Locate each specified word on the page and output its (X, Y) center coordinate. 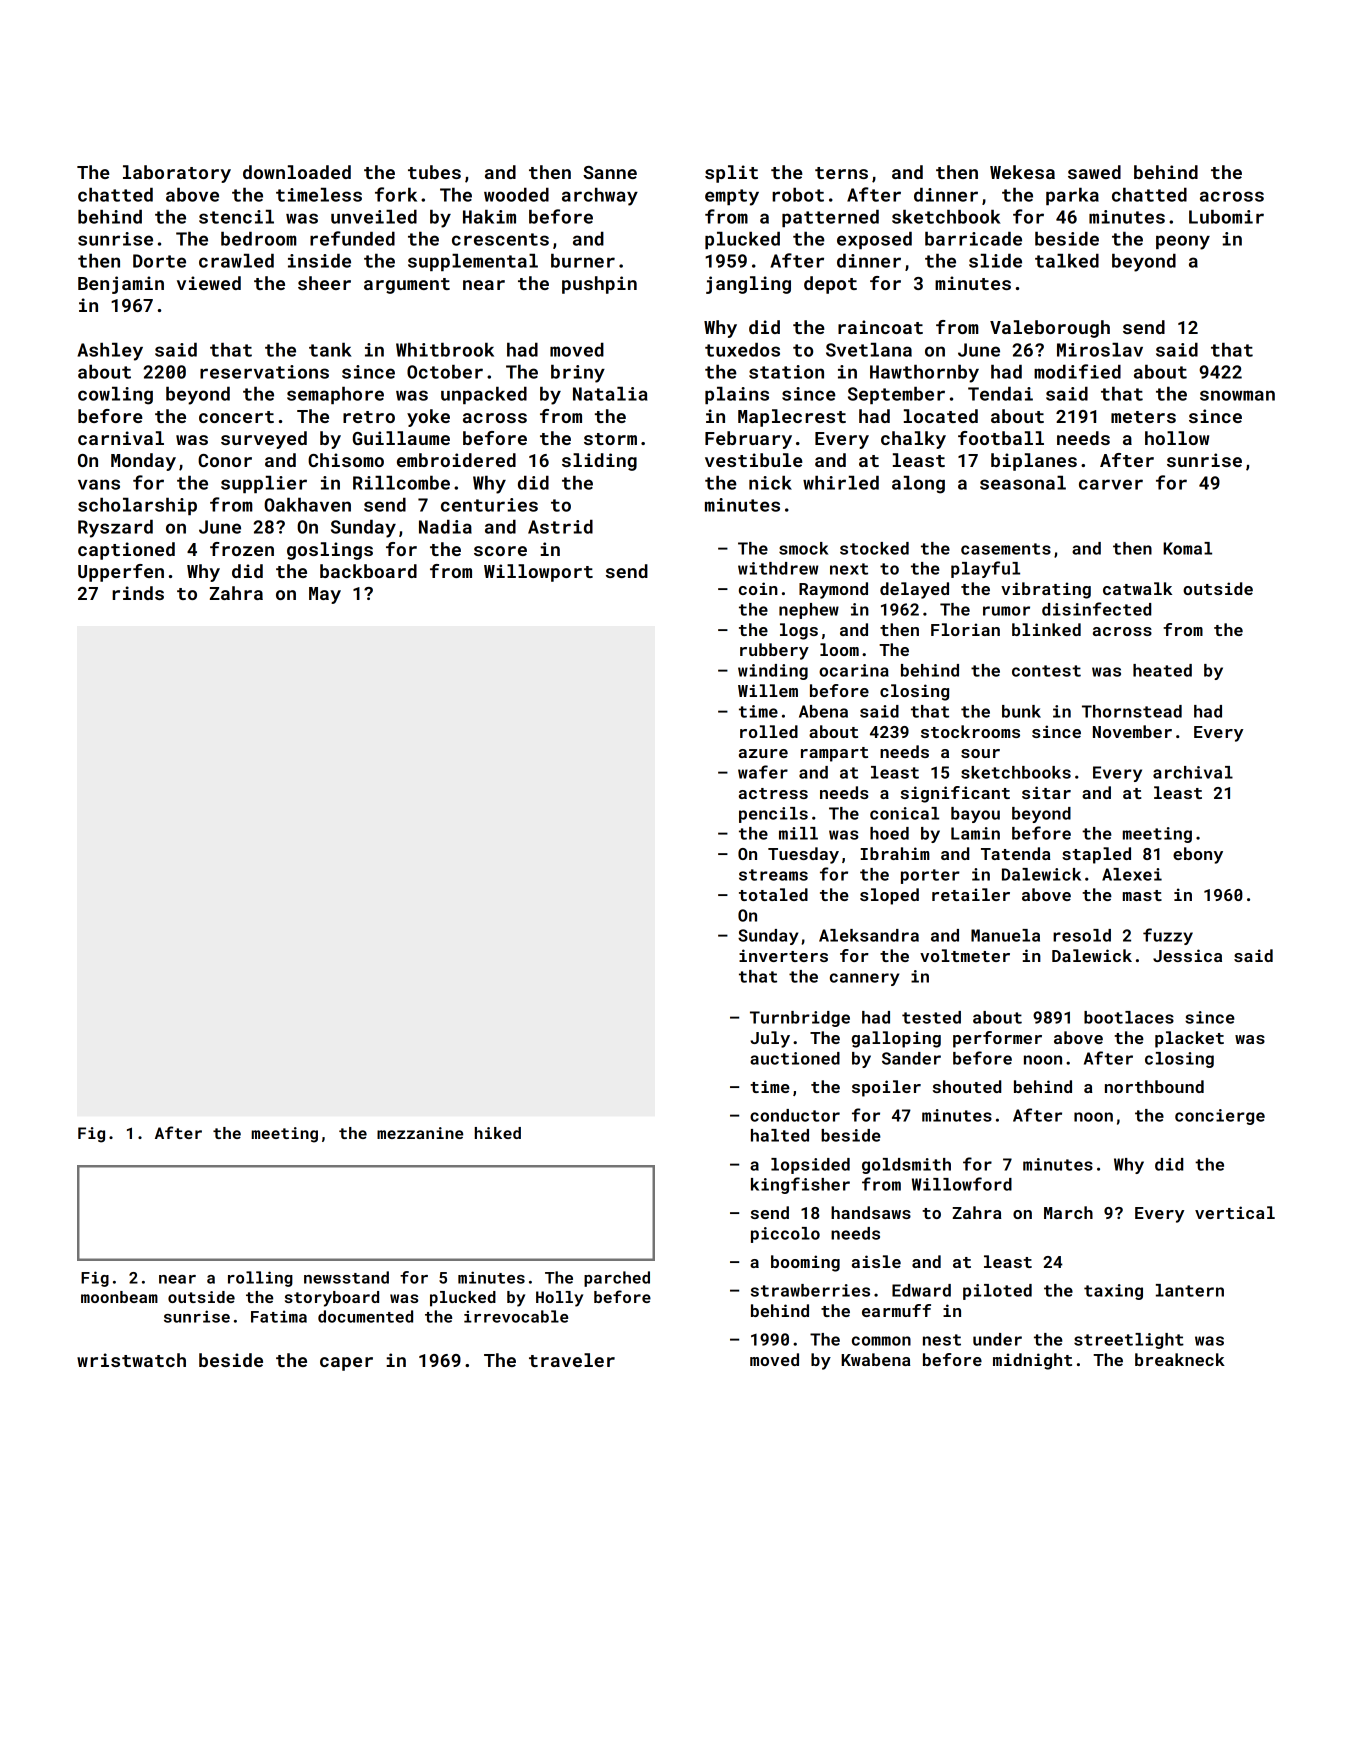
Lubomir (1226, 216)
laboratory (177, 174)
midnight (1032, 1361)
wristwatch (131, 1360)
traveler (572, 1360)
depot (830, 285)
